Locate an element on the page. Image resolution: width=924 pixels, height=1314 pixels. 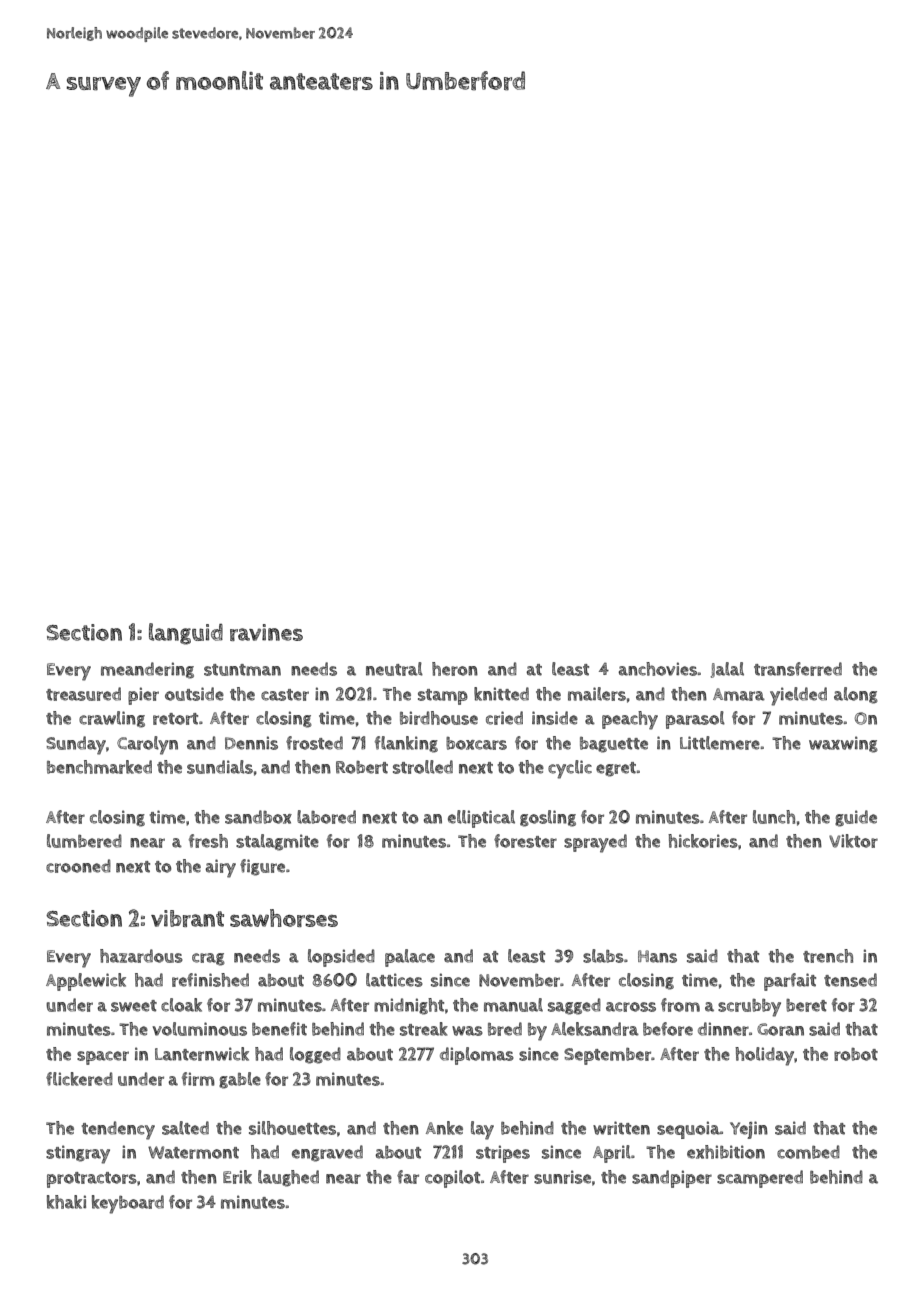
ravines is located at coordinates (266, 632).
